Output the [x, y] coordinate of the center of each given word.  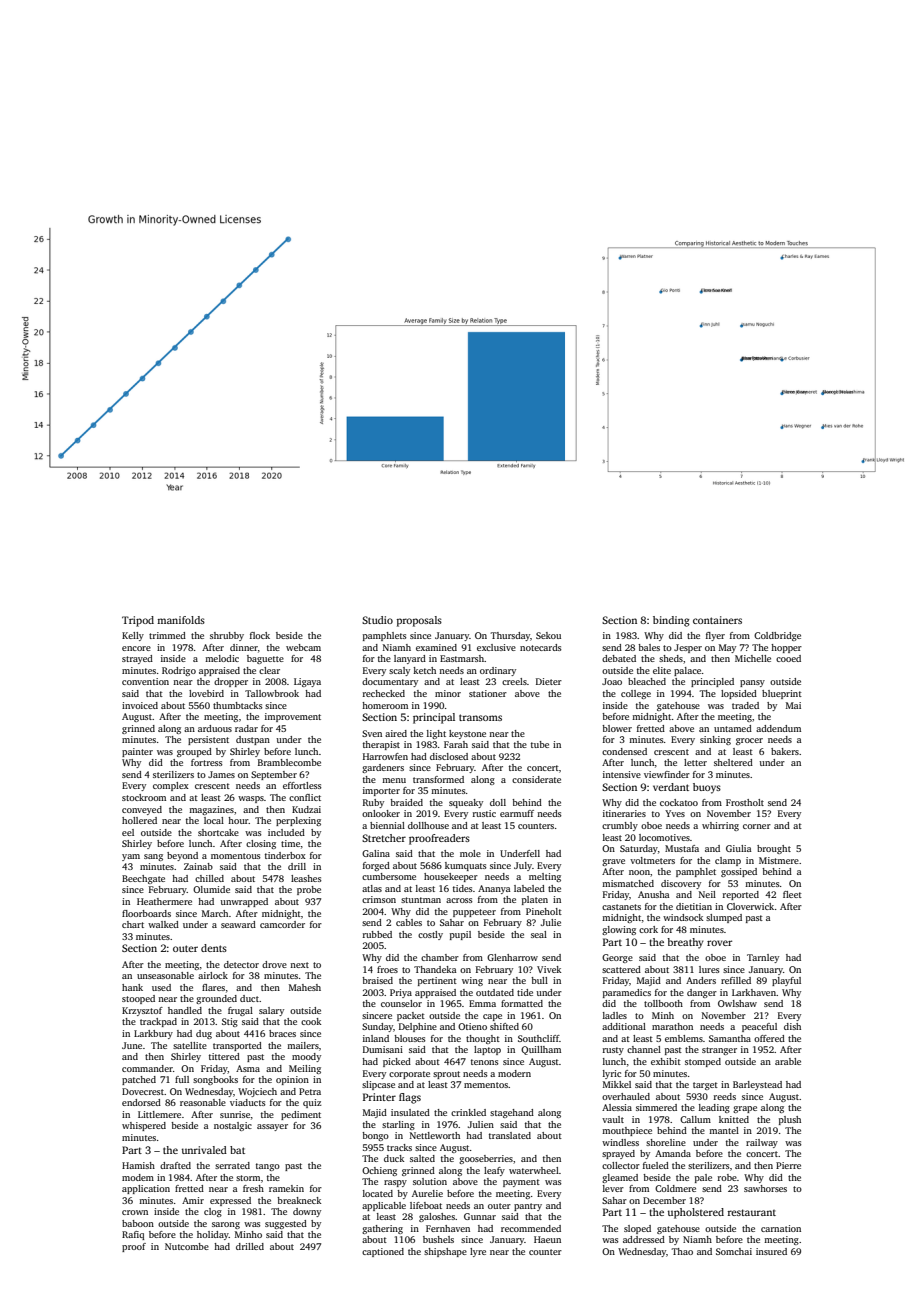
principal [434, 718]
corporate [409, 1075]
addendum [778, 728]
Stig [230, 1022]
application [146, 1189]
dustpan [253, 740]
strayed [137, 659]
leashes [306, 878]
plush [790, 1120]
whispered [144, 1126]
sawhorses [765, 1188]
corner [757, 826]
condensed [624, 751]
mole [470, 853]
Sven [372, 733]
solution [430, 1181]
